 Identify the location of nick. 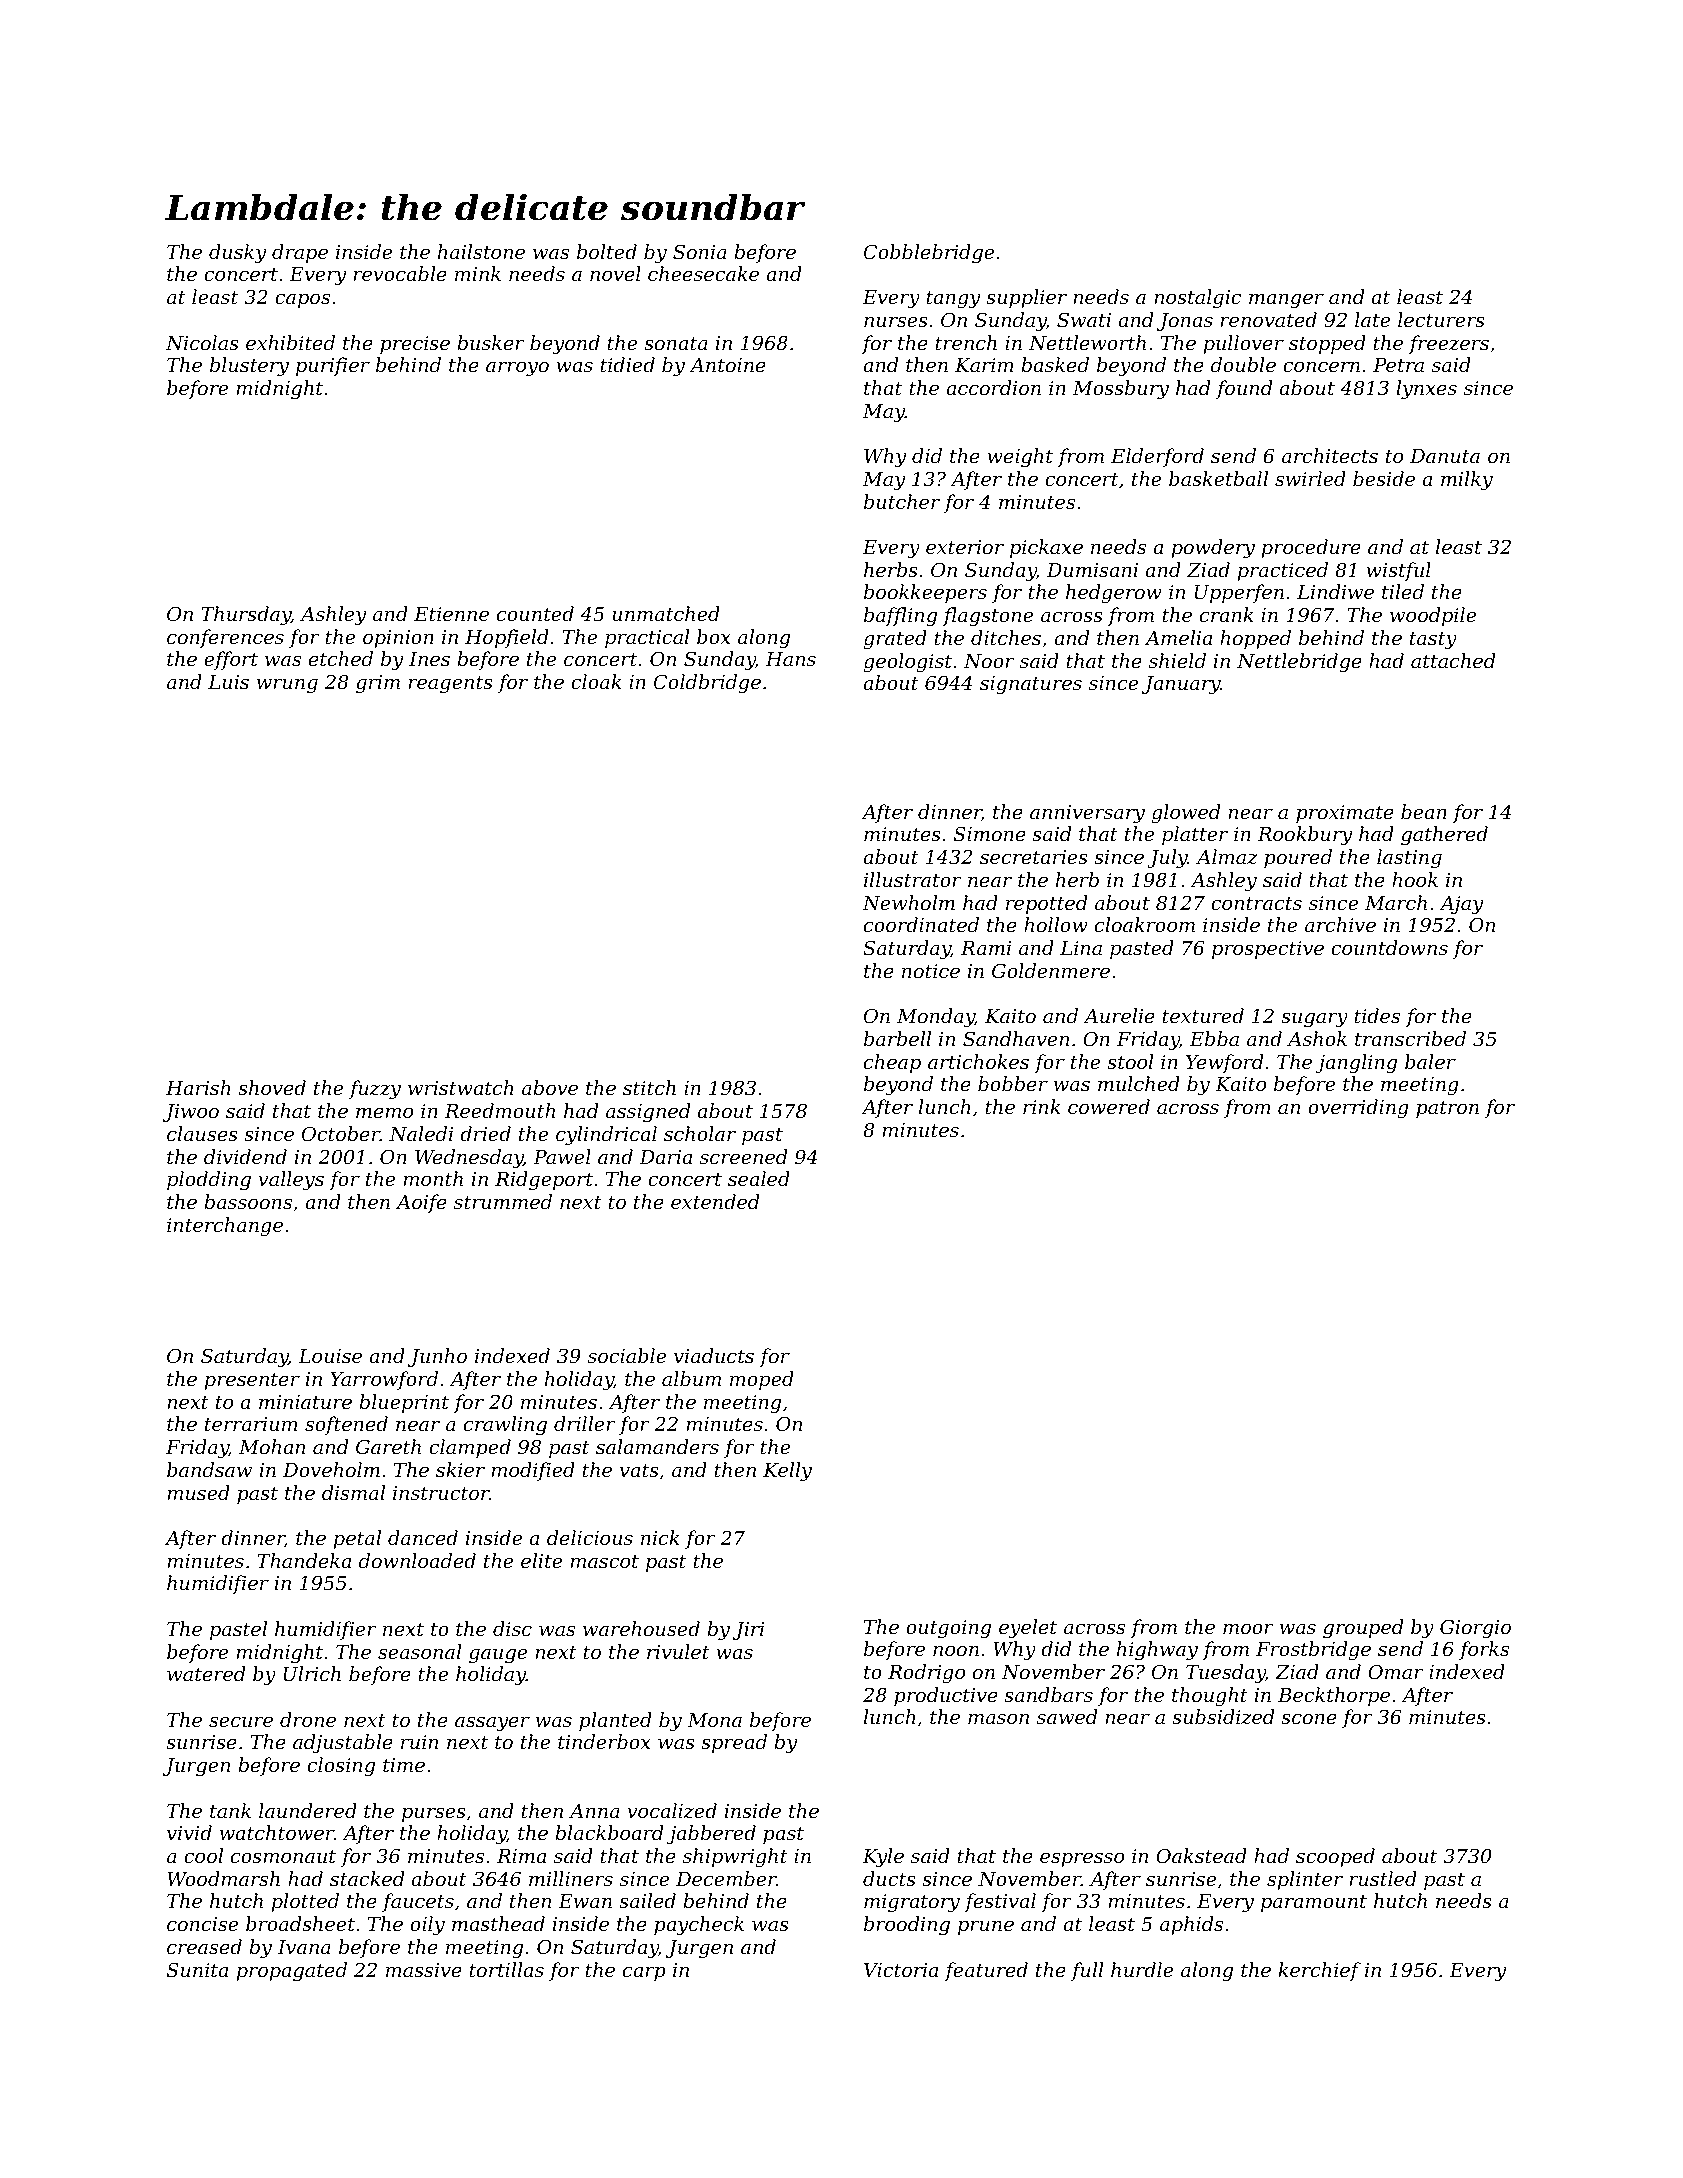
(660, 1537).
